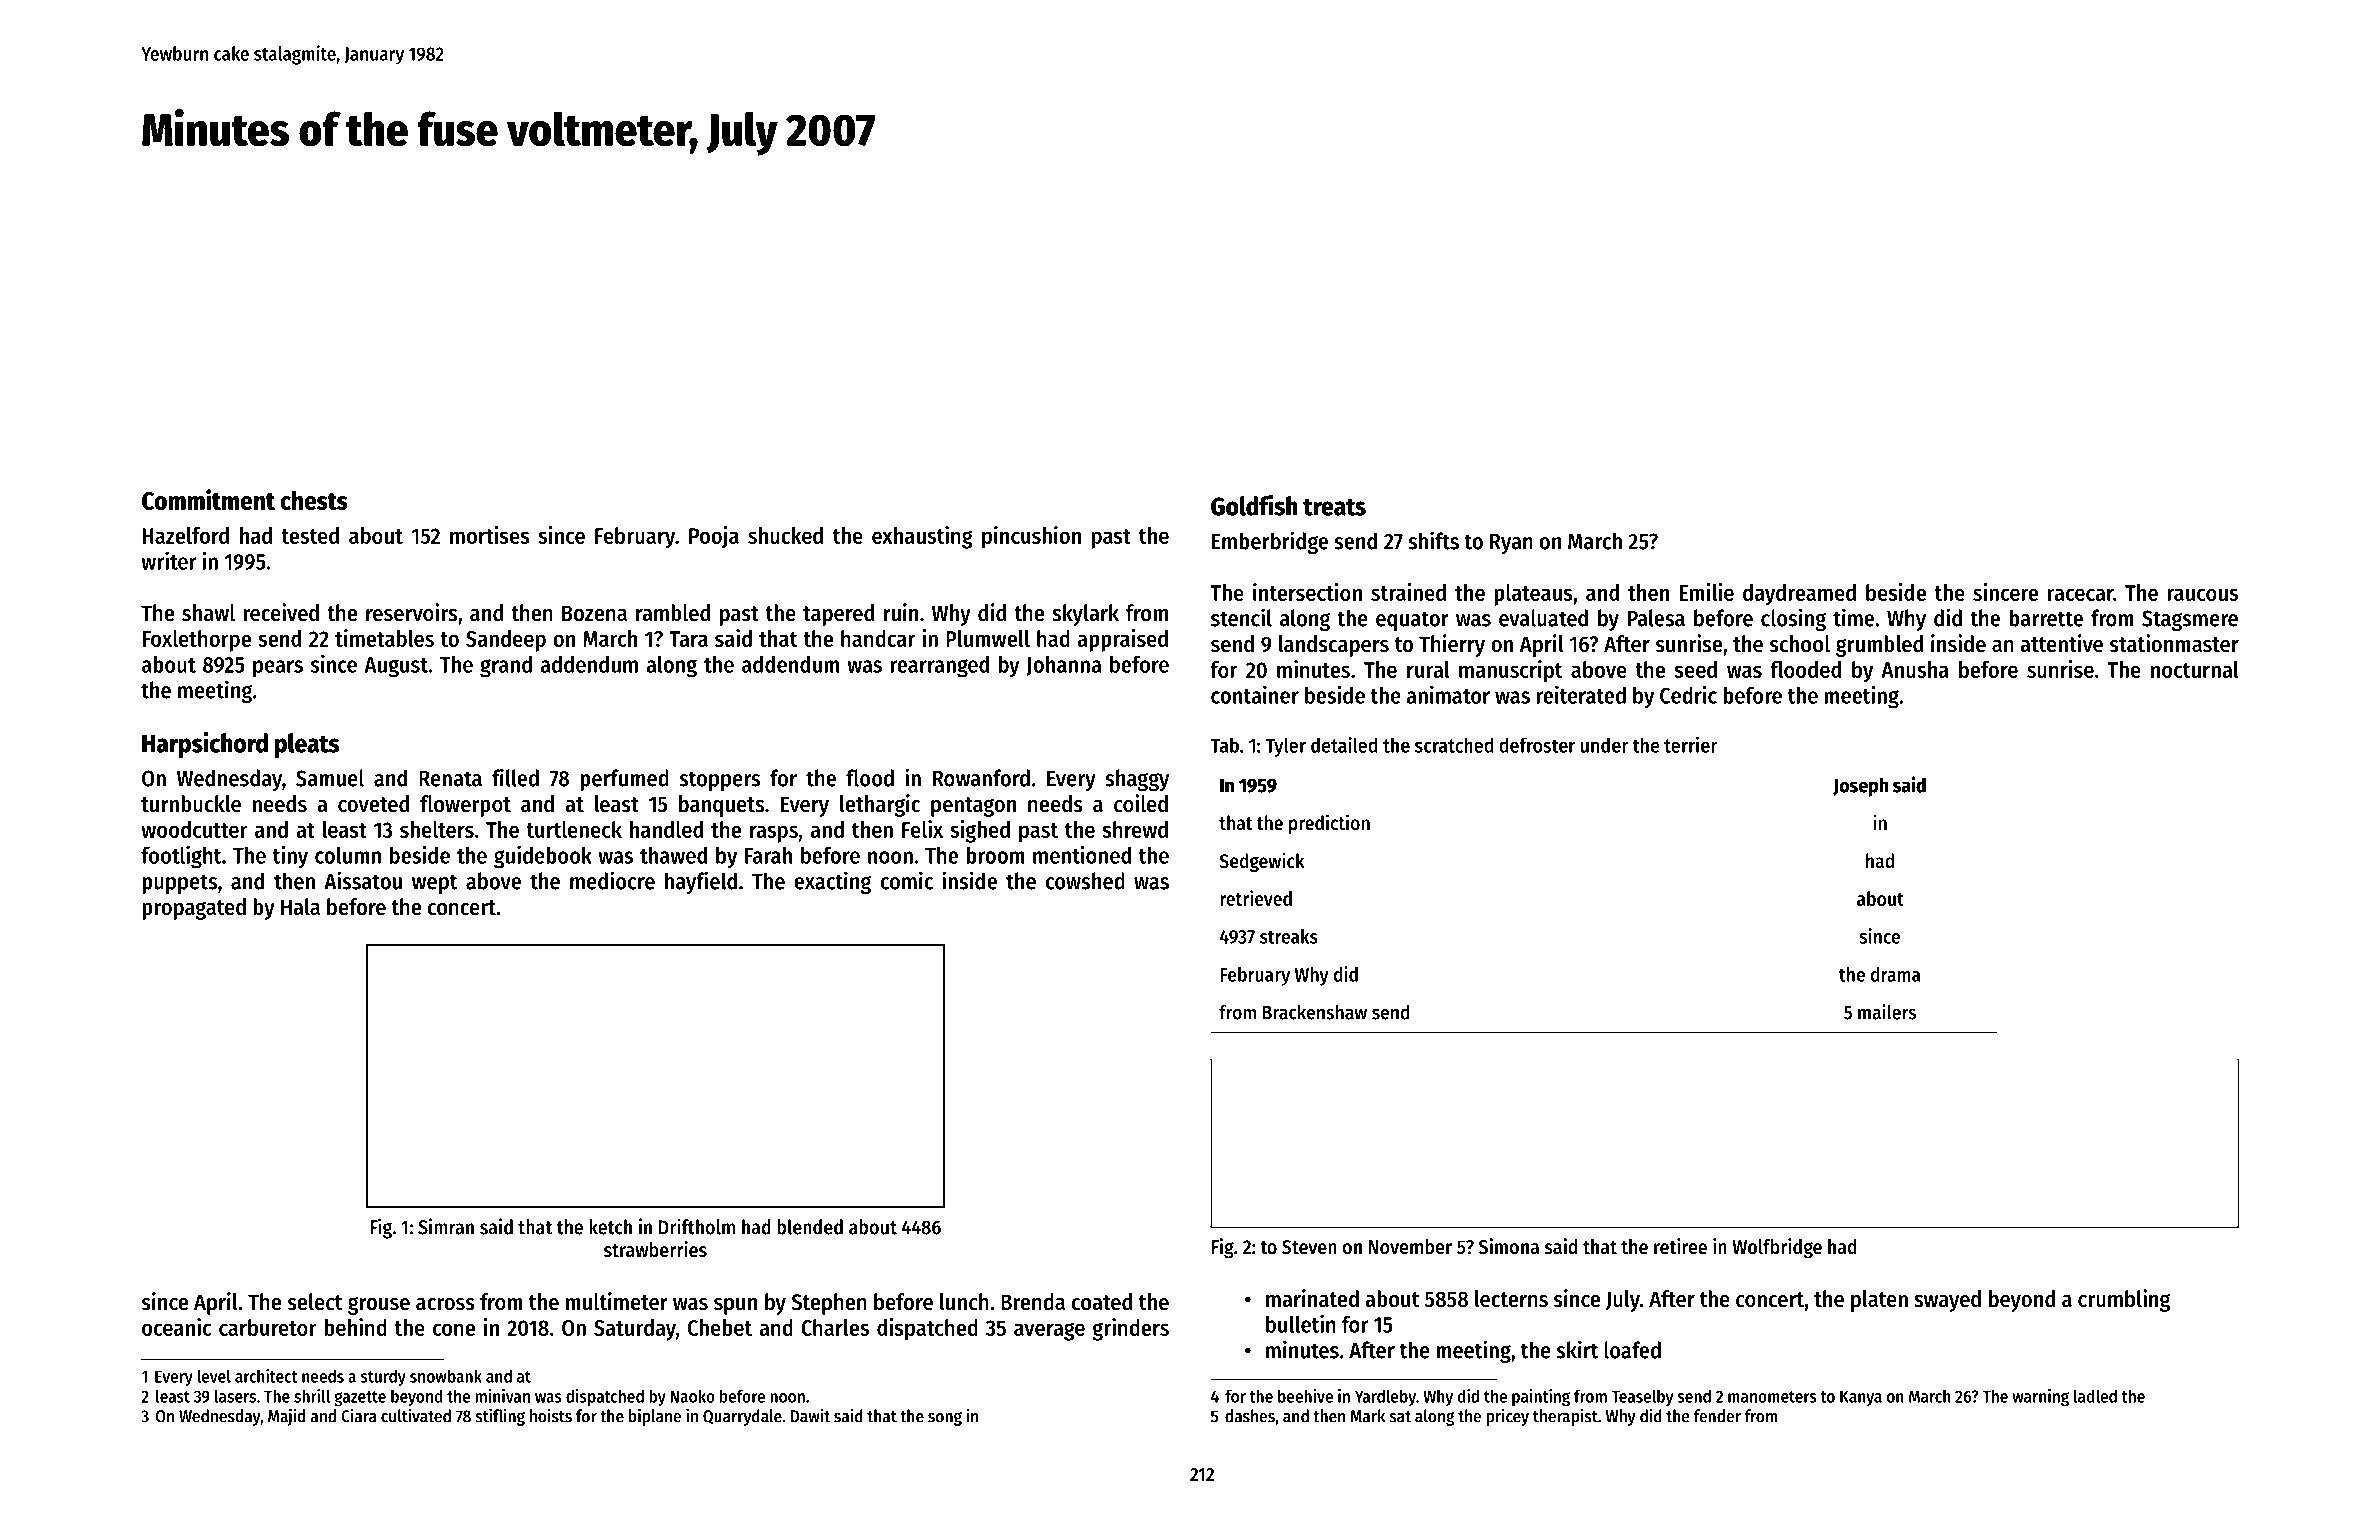 The image size is (2380, 1540). I want to click on crumbling, so click(2124, 1300).
